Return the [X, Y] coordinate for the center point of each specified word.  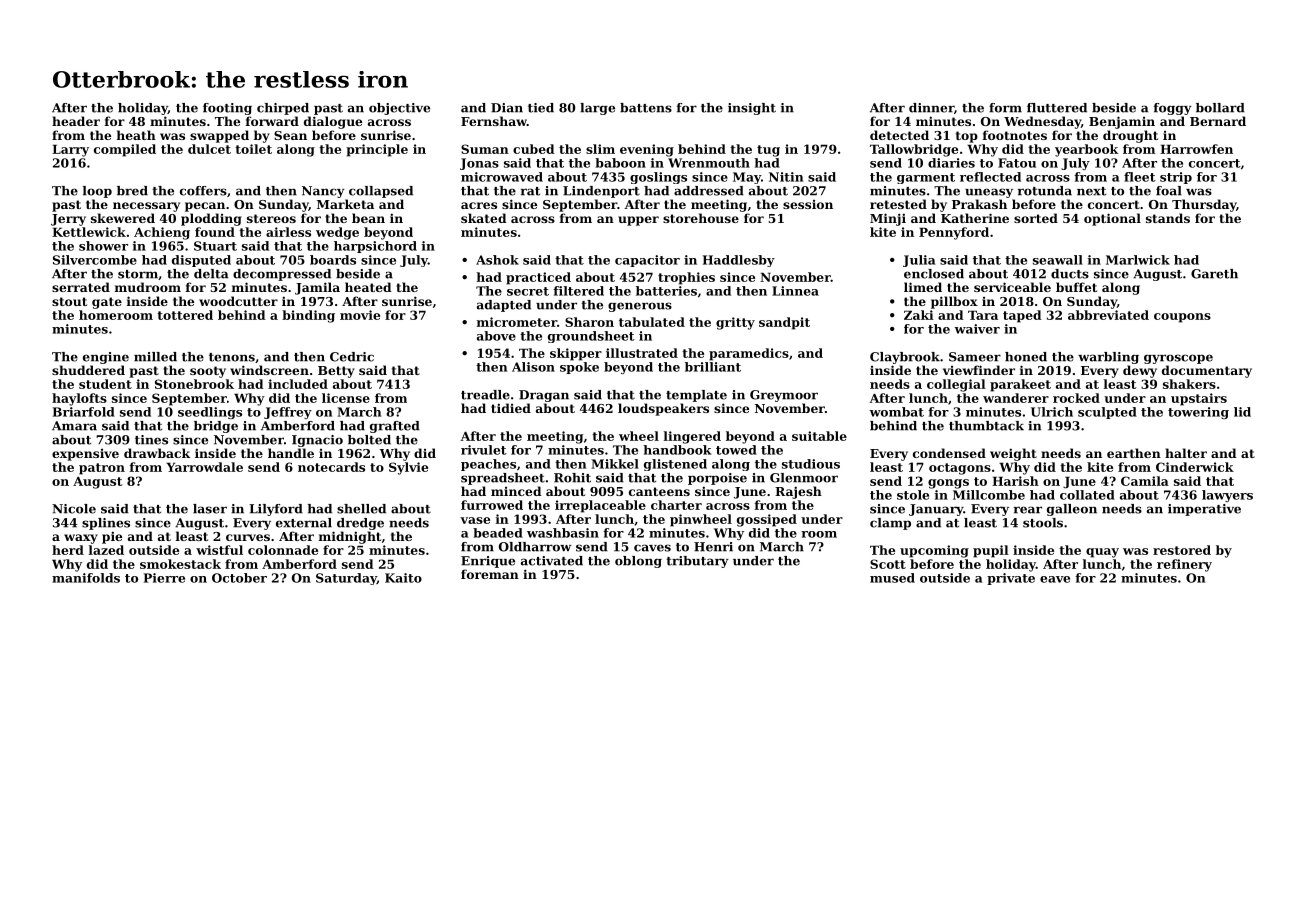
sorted [1036, 218]
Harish [1015, 481]
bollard [1220, 108]
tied [541, 108]
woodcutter [238, 301]
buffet [1076, 287]
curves [248, 537]
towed [736, 450]
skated [484, 218]
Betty [336, 372]
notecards [331, 467]
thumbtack [986, 426]
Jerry [68, 220]
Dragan [544, 396]
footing [227, 109]
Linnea [795, 291]
